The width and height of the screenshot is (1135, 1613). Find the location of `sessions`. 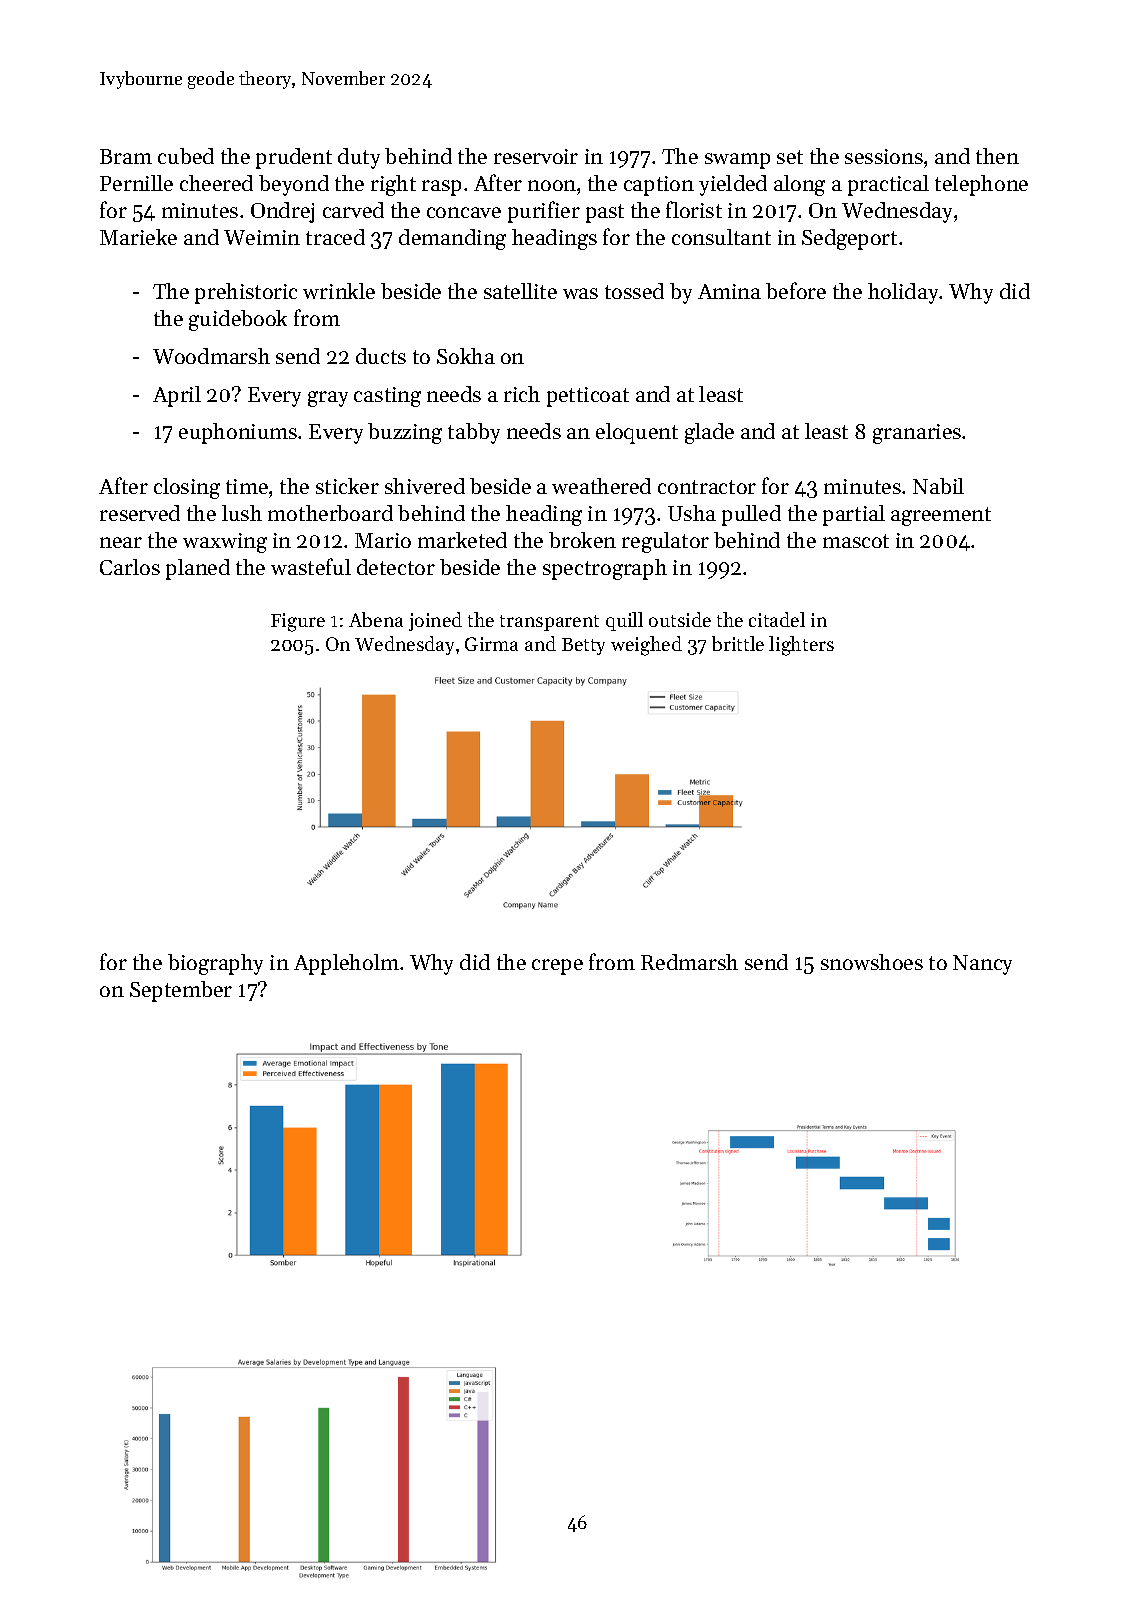

sessions is located at coordinates (884, 156).
